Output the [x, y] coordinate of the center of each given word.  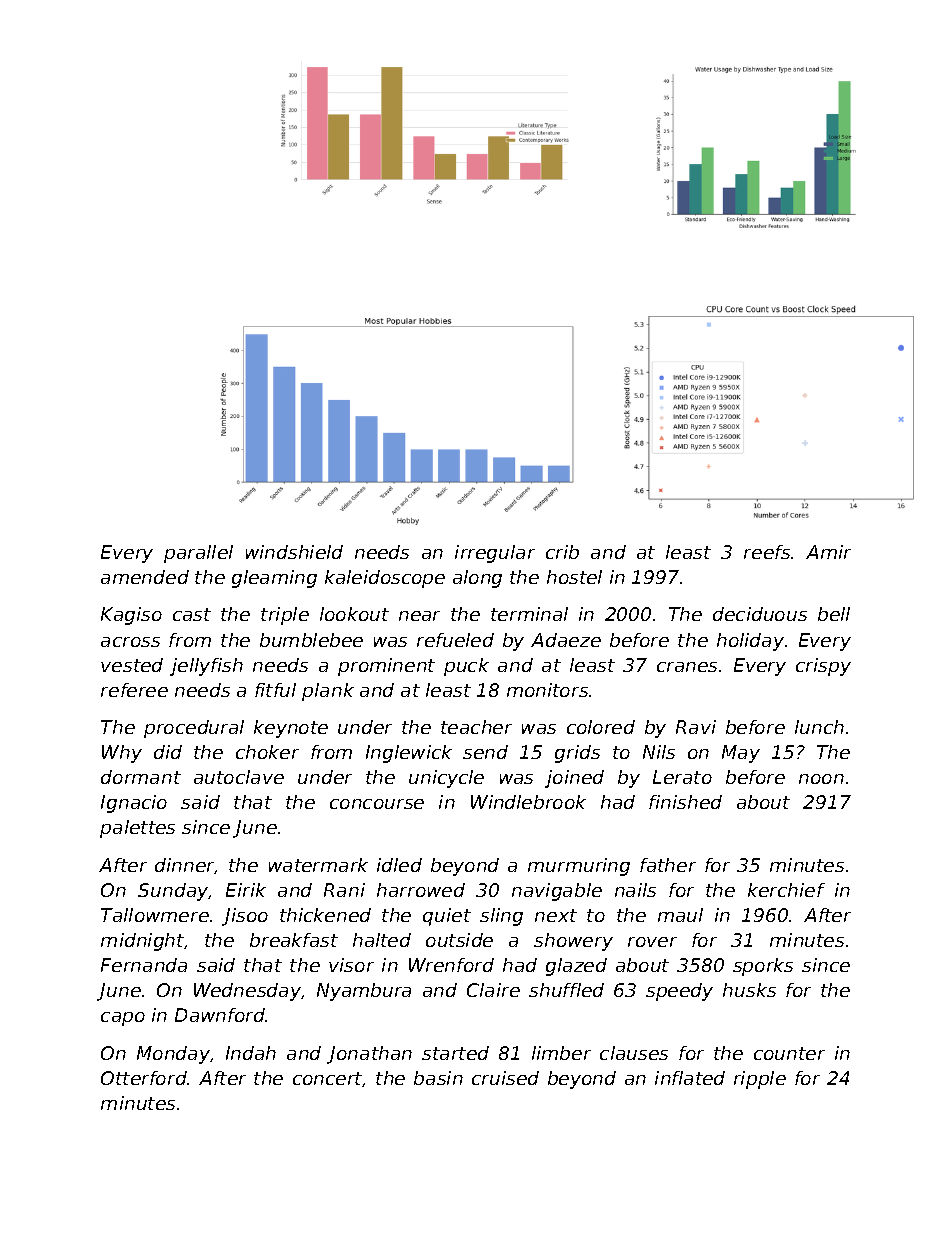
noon [821, 779]
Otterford [144, 1078]
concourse [377, 804]
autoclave [239, 777]
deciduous [760, 614]
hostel [574, 577]
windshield [294, 552]
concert [328, 1079]
